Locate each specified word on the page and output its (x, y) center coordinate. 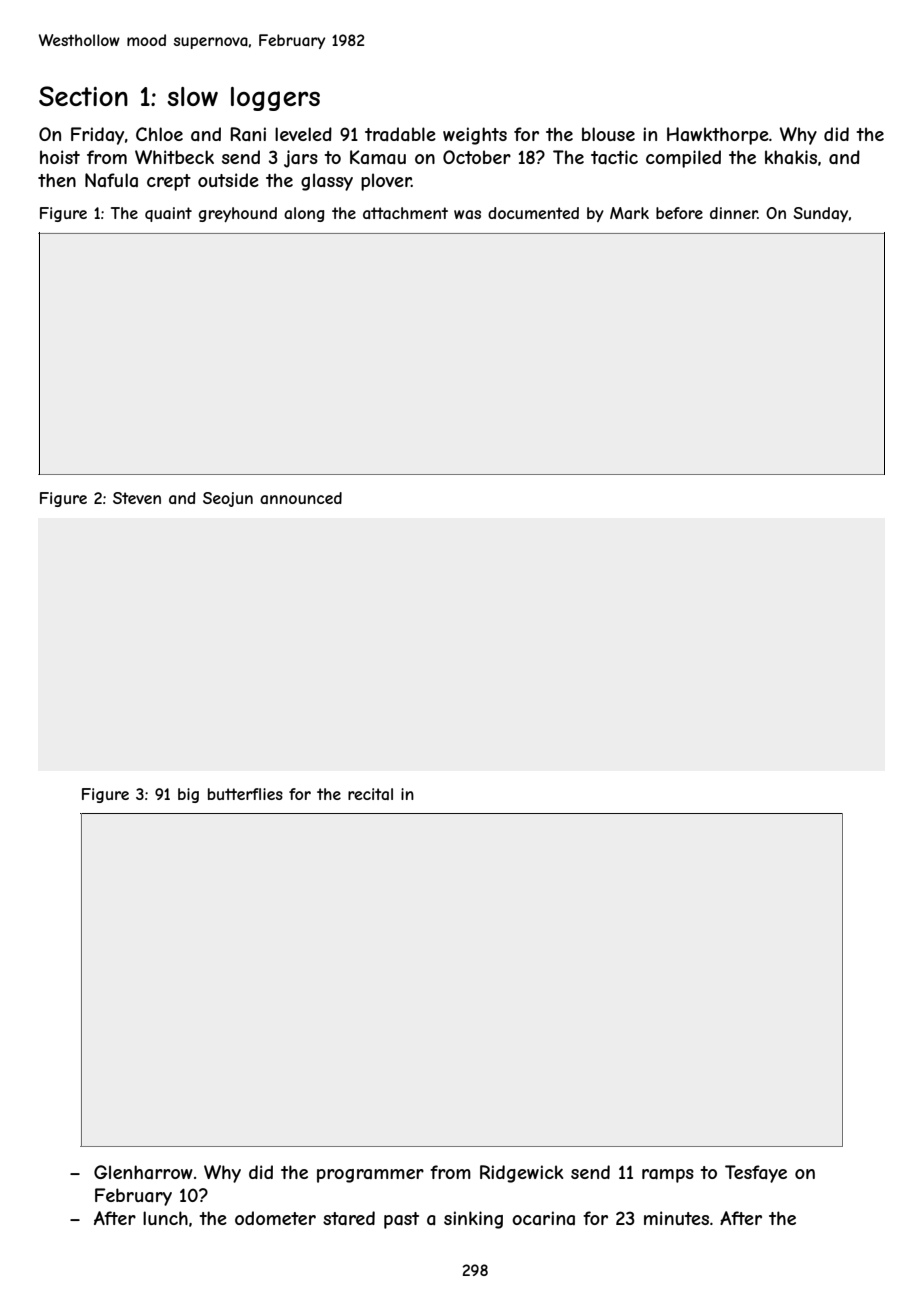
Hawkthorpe (718, 136)
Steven (137, 498)
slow (192, 96)
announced (301, 498)
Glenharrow (143, 1172)
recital (370, 794)
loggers (275, 99)
